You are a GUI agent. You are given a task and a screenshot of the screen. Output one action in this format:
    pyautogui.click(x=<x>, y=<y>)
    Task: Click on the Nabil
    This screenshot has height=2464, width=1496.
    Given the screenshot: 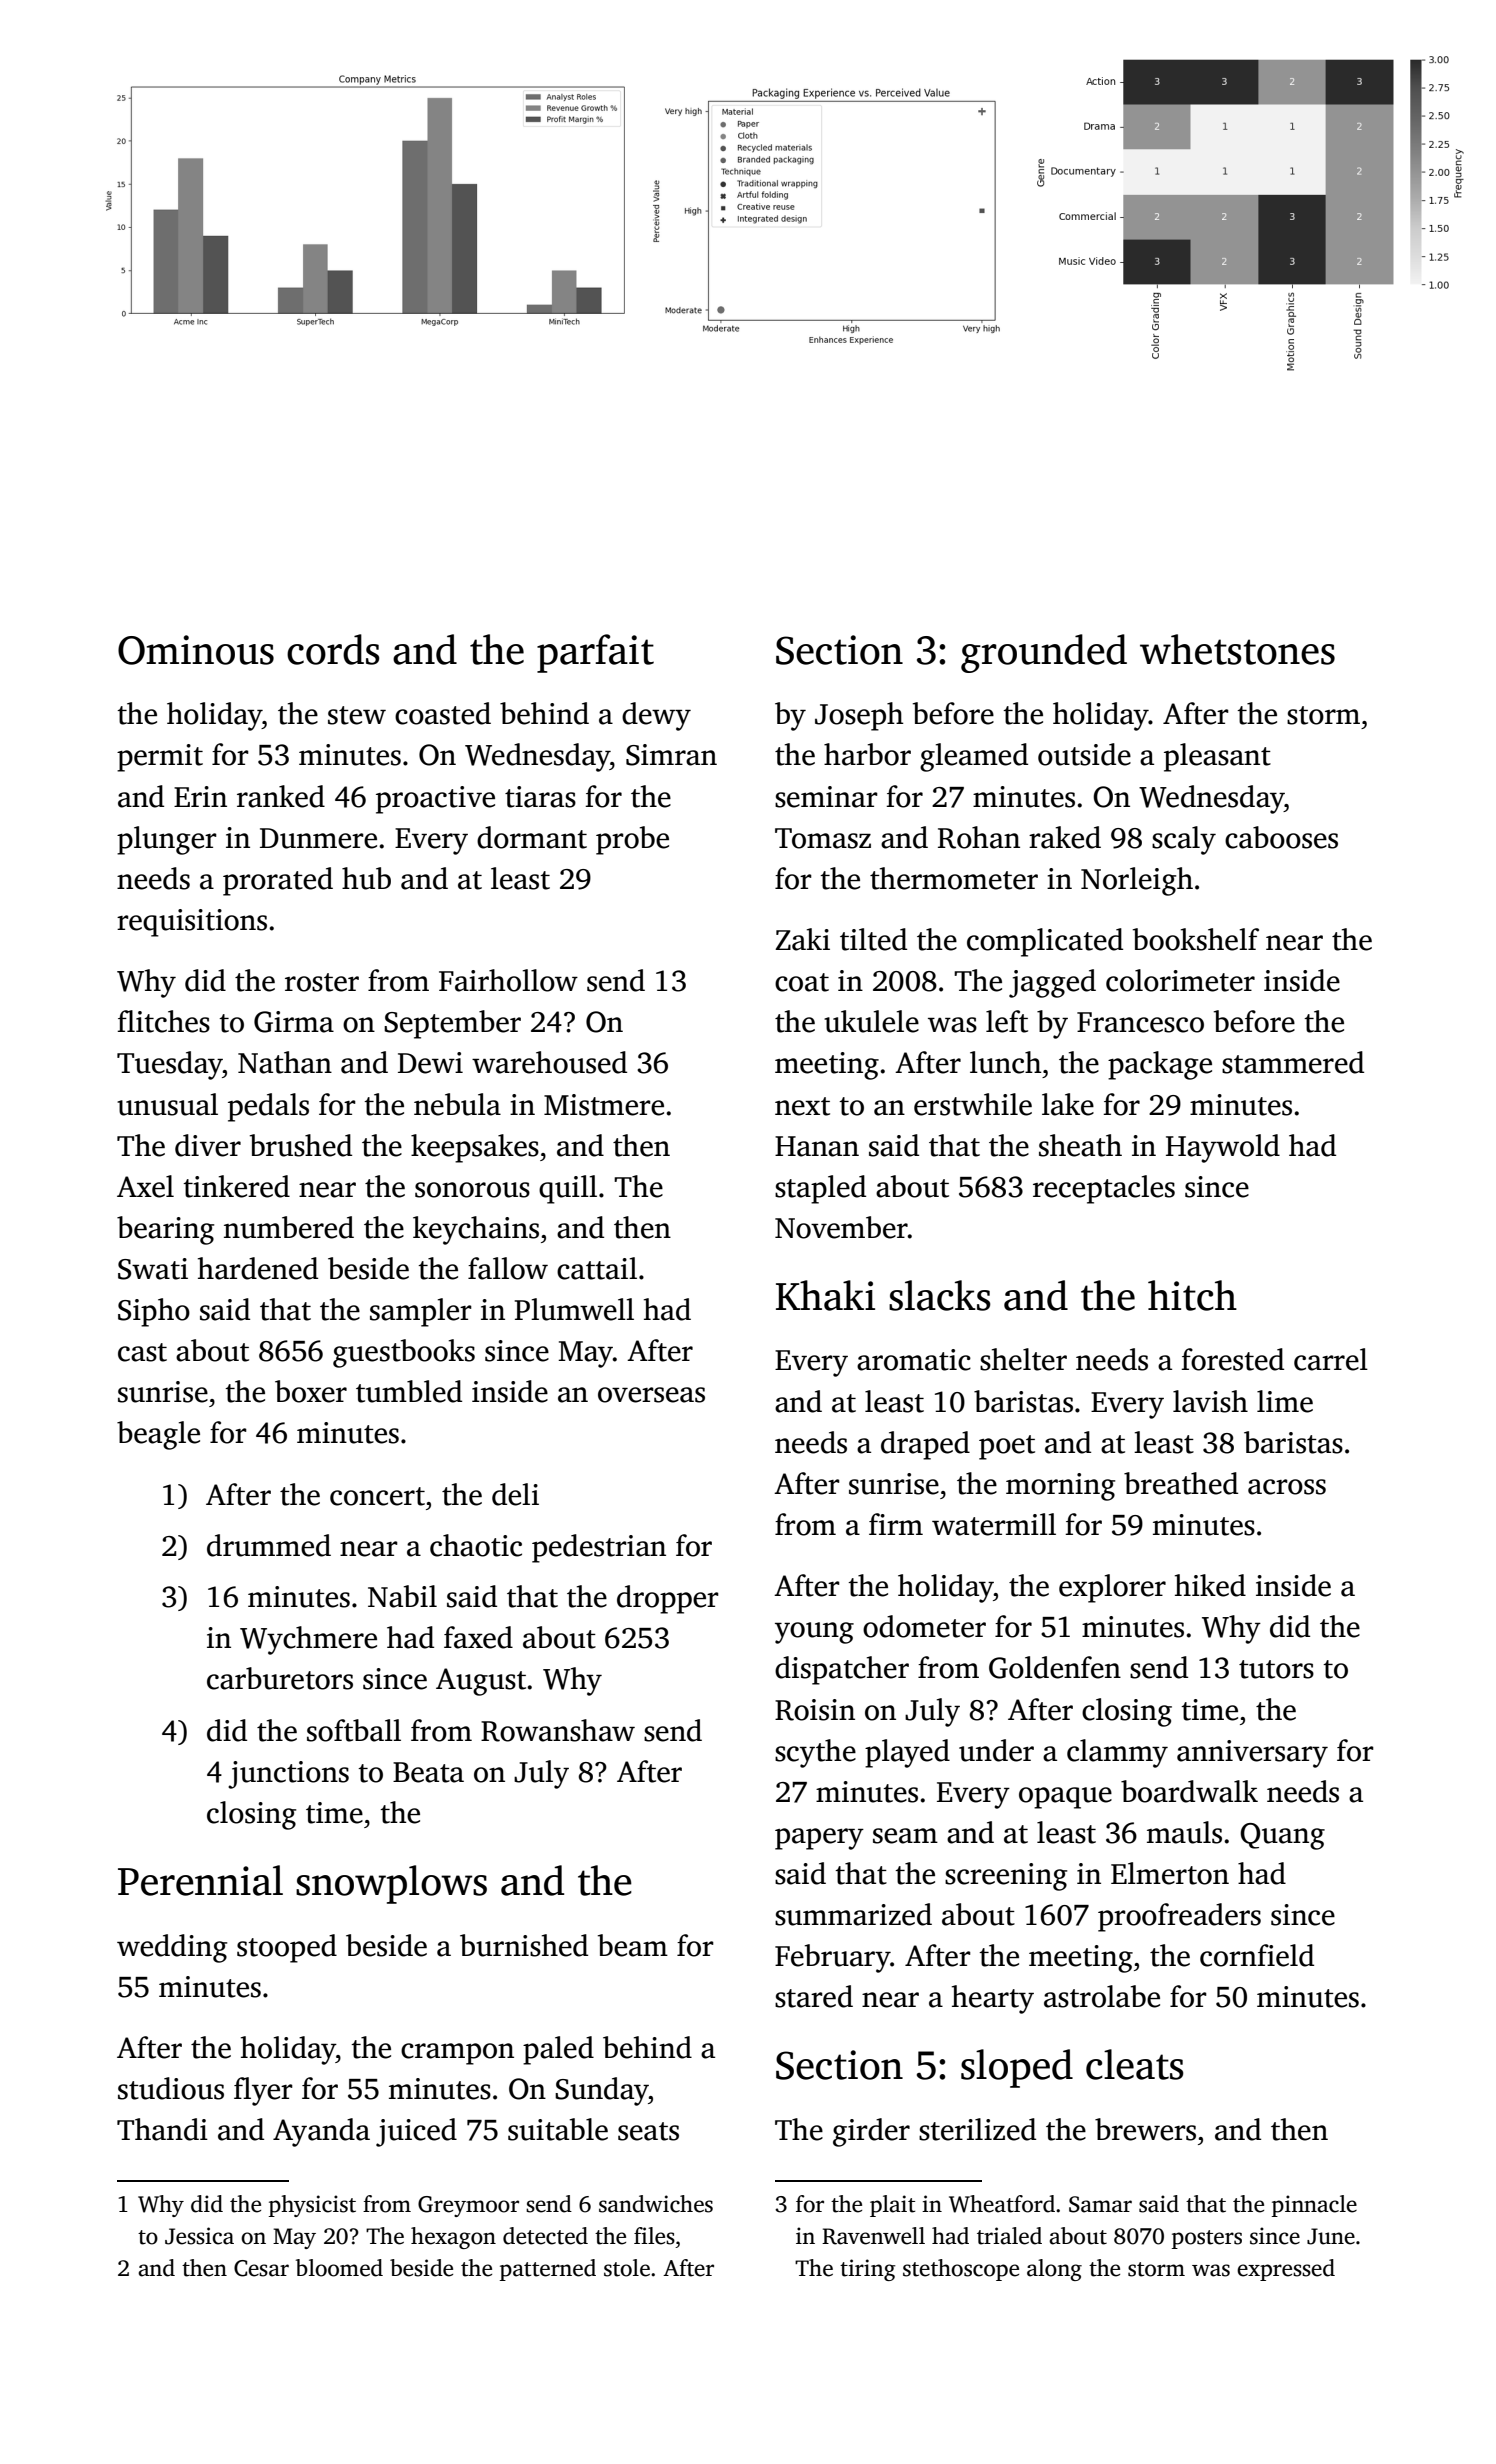 What is the action you would take?
    pyautogui.click(x=402, y=1596)
